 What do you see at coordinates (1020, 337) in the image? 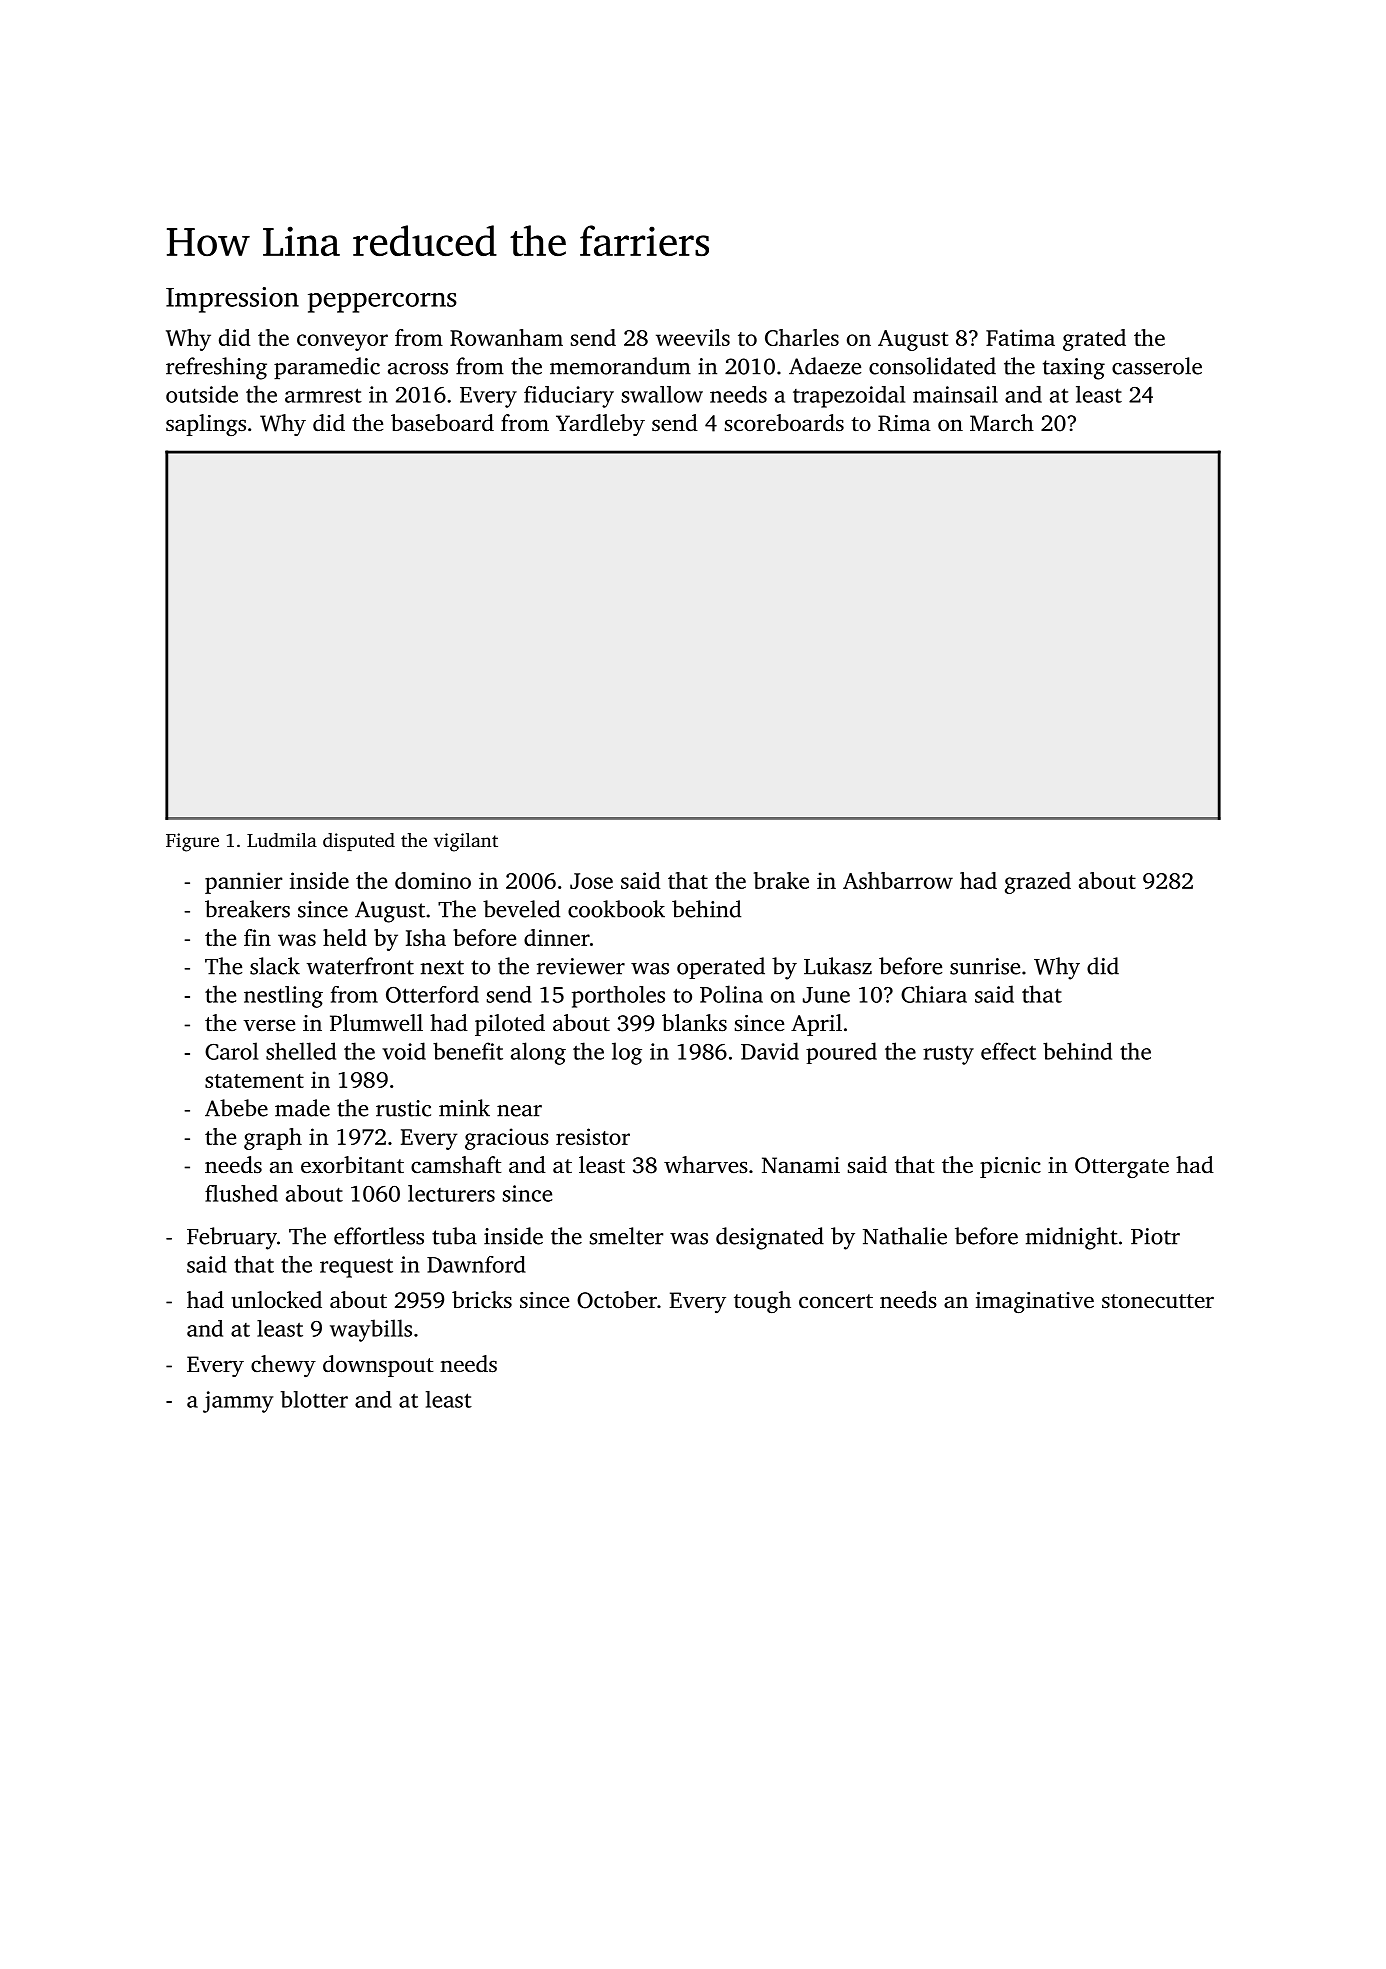
I see `Fatima` at bounding box center [1020, 337].
